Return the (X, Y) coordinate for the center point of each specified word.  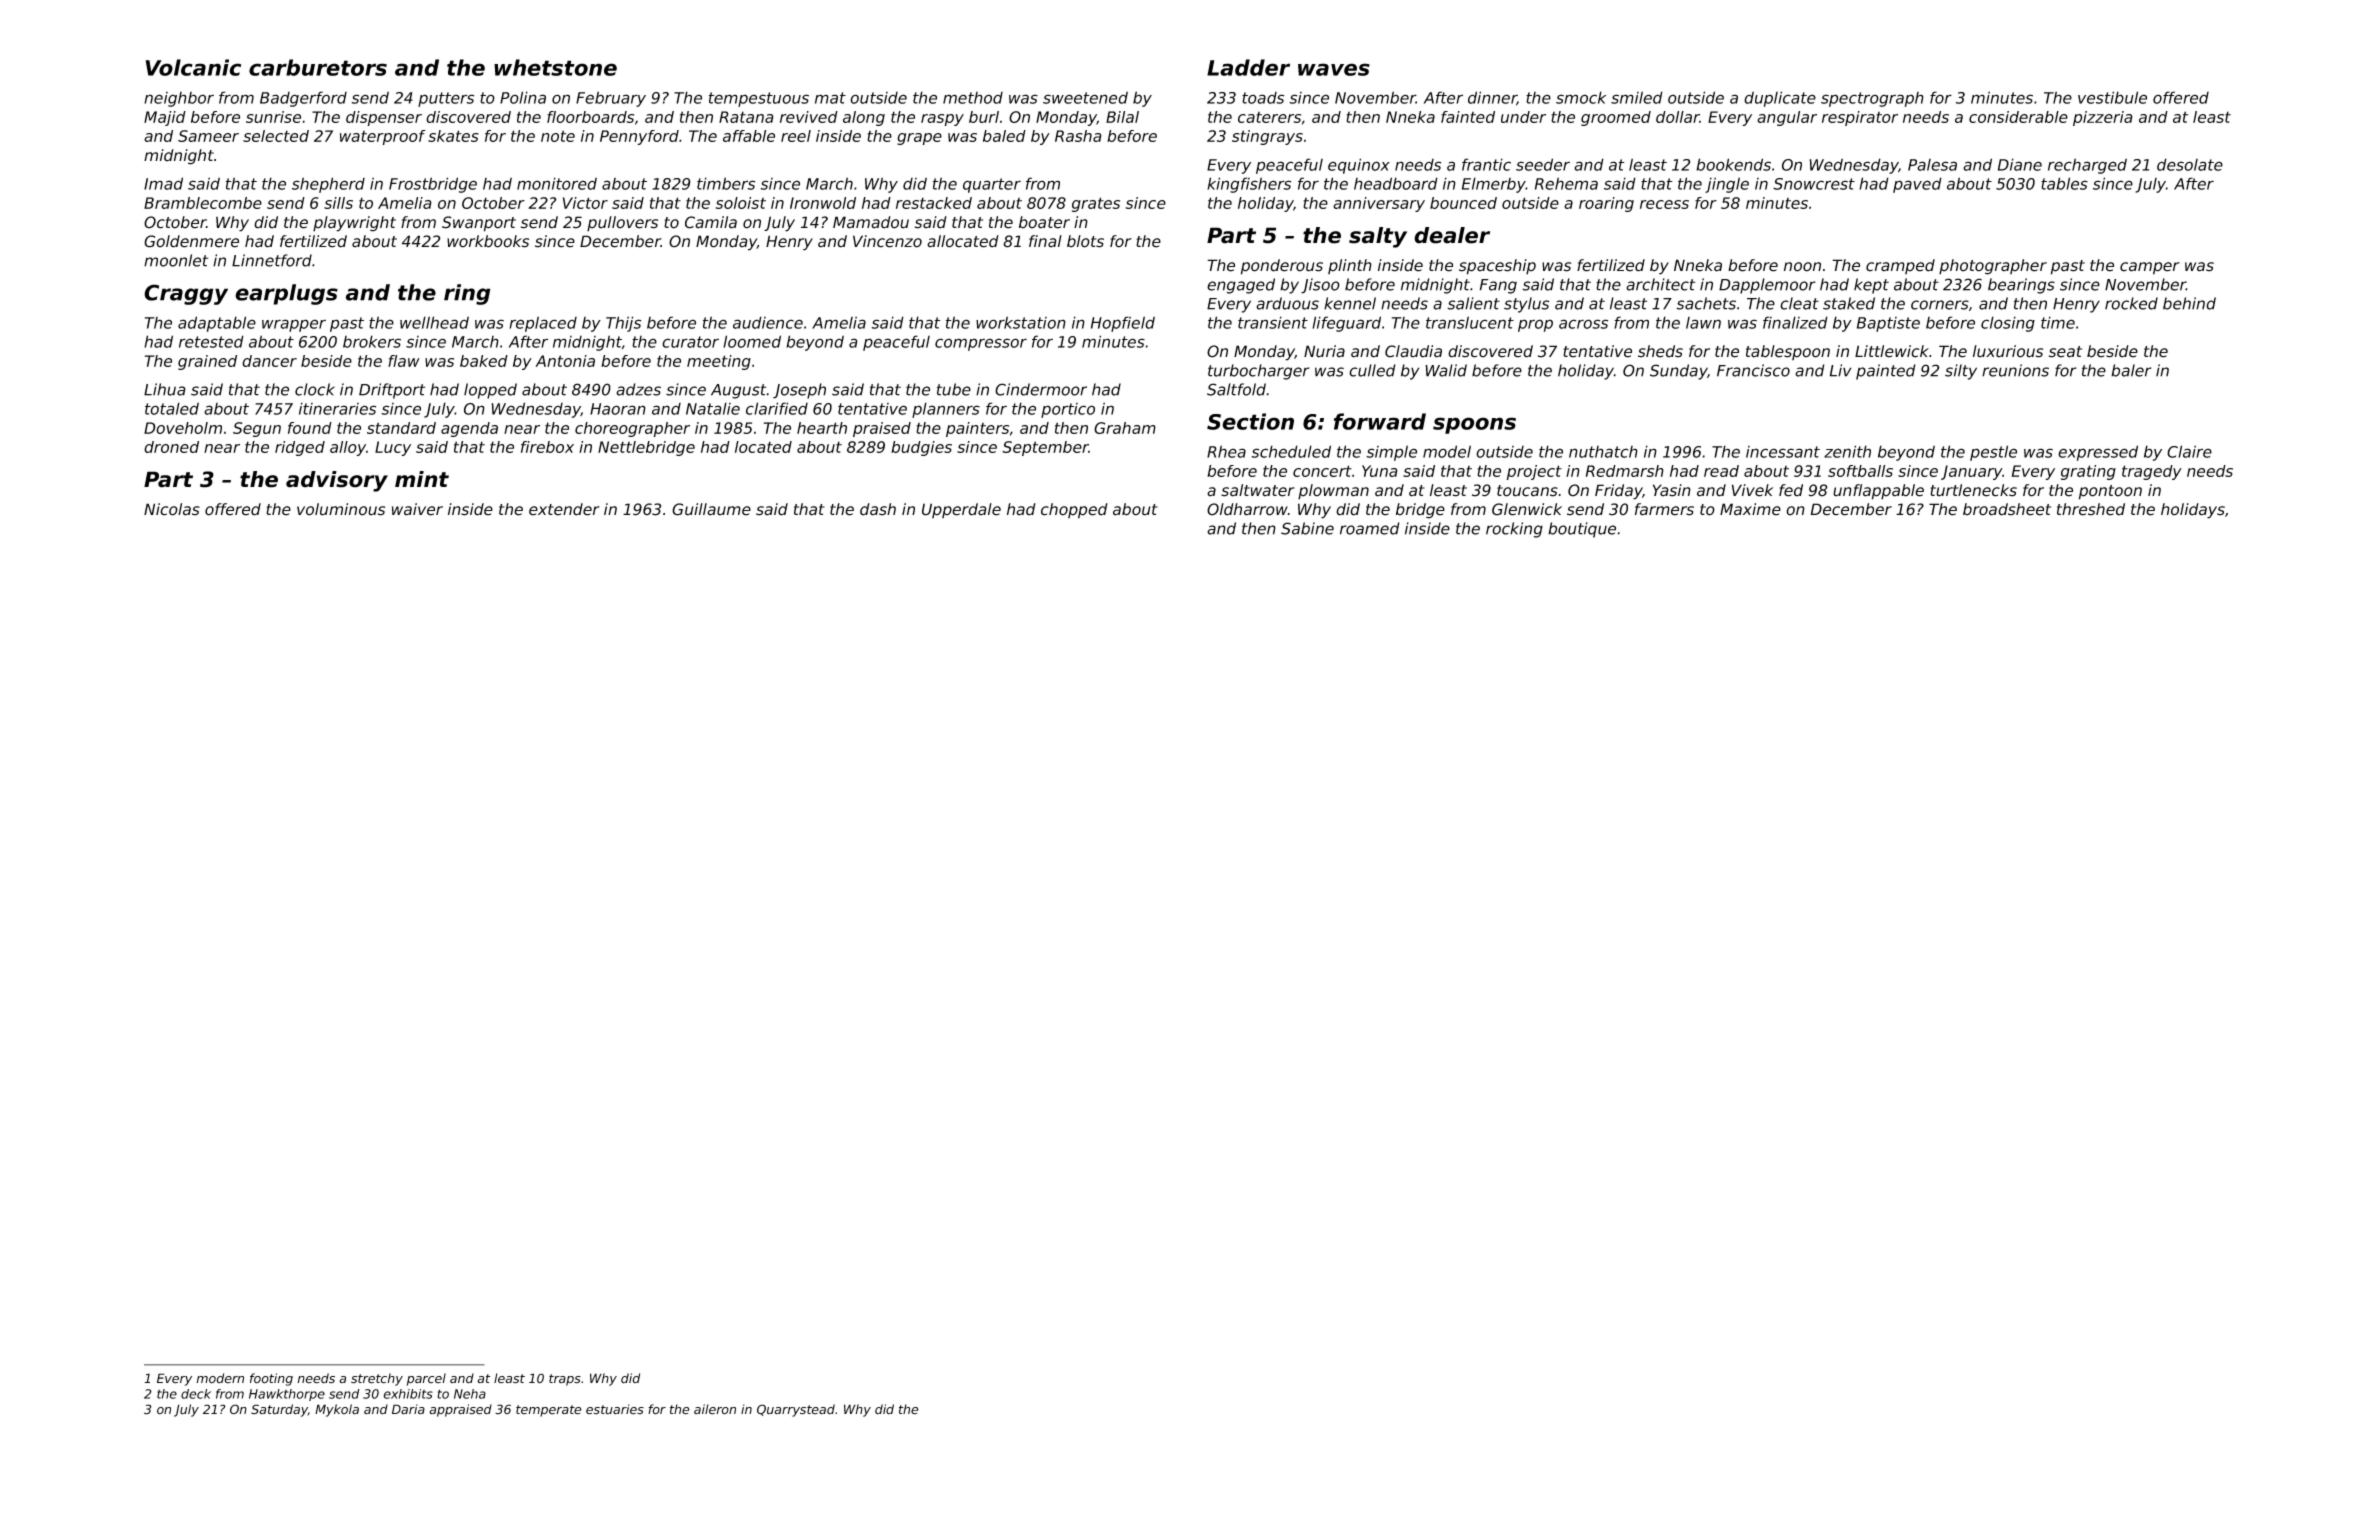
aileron (715, 1409)
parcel (426, 1379)
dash (878, 509)
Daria (408, 1409)
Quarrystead (796, 1410)
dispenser (384, 118)
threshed (2091, 509)
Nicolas (172, 509)
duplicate (1780, 99)
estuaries (615, 1409)
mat (830, 98)
